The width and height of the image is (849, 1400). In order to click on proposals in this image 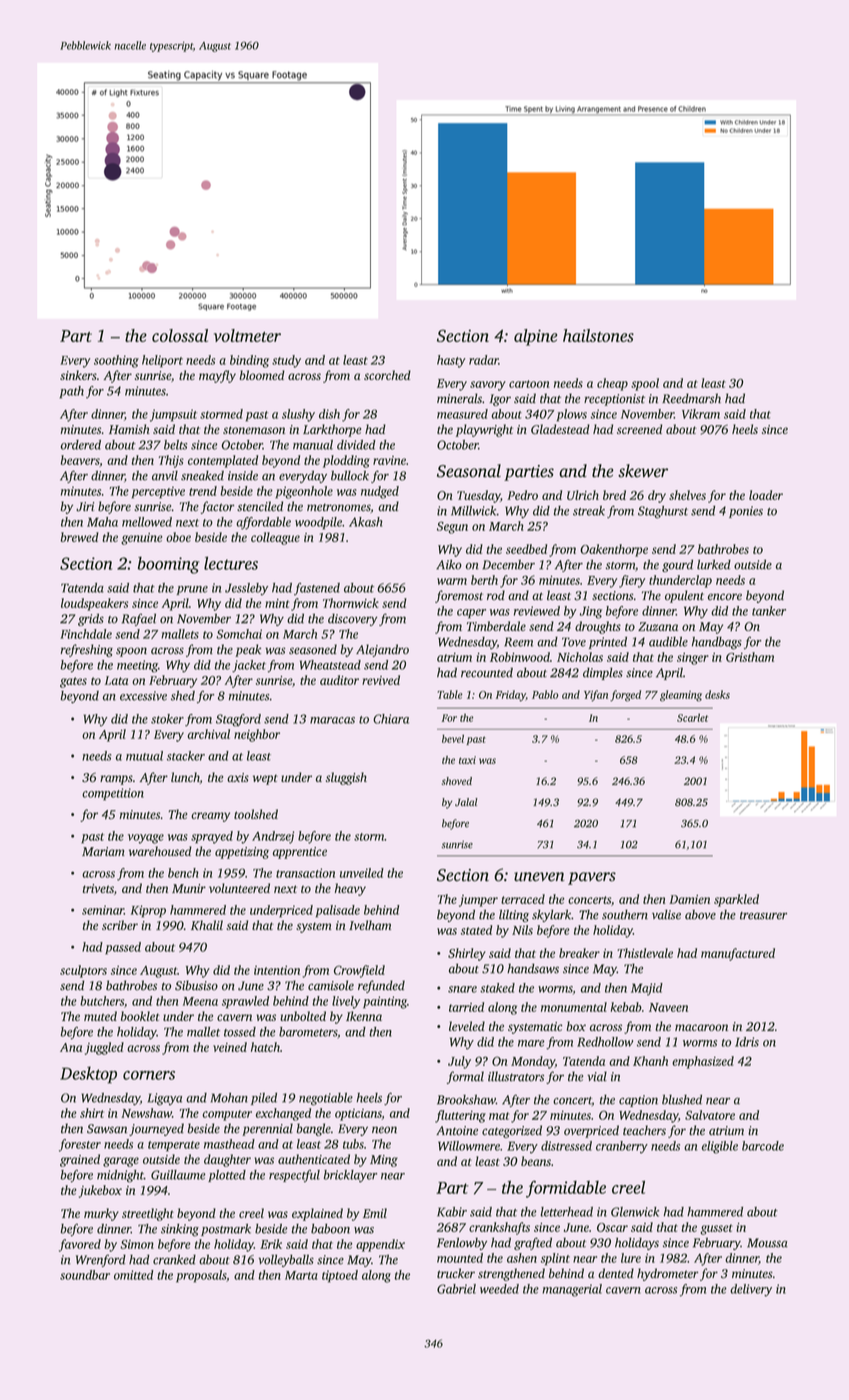, I will do `click(201, 1276)`.
